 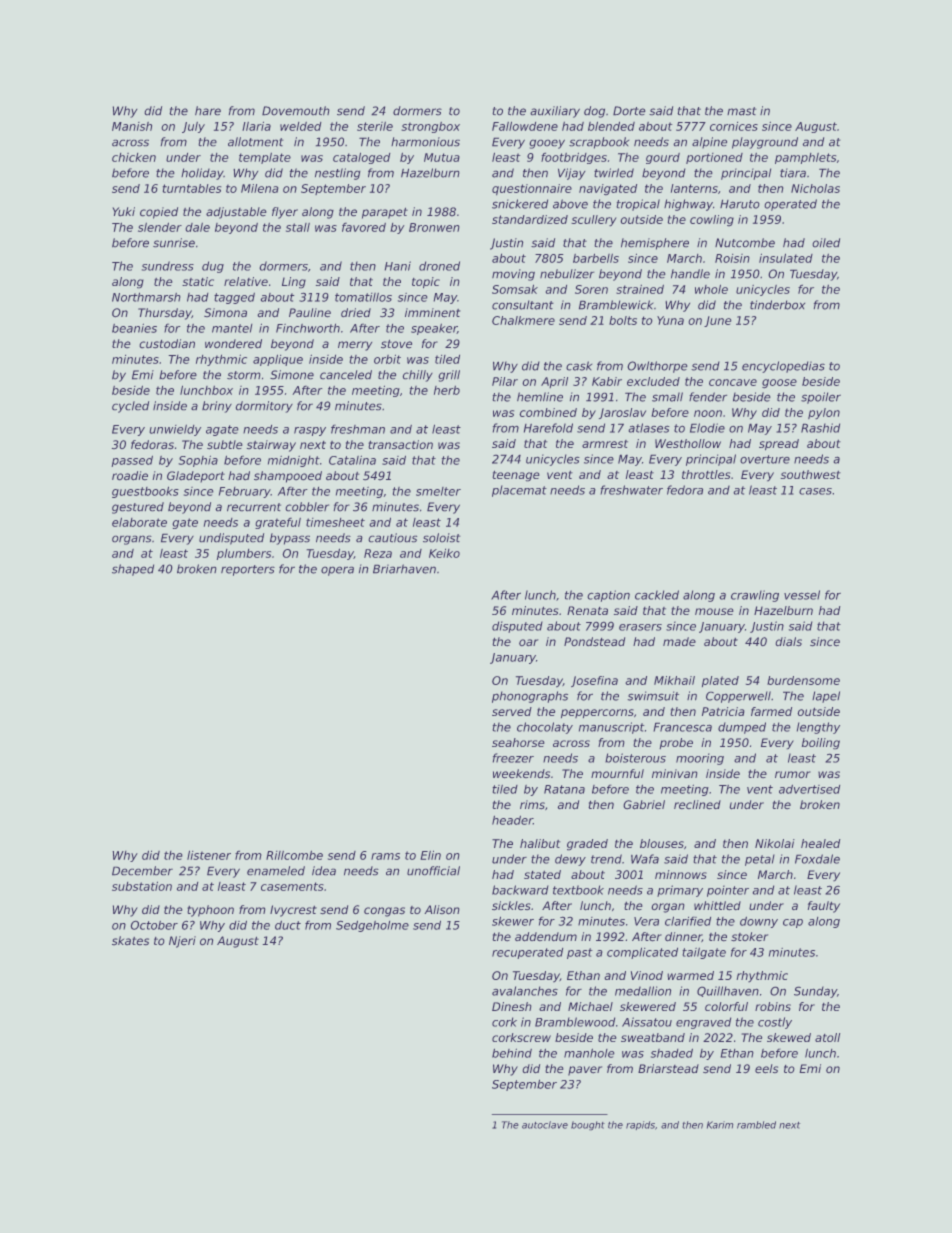 What do you see at coordinates (202, 174) in the screenshot?
I see `holiday` at bounding box center [202, 174].
